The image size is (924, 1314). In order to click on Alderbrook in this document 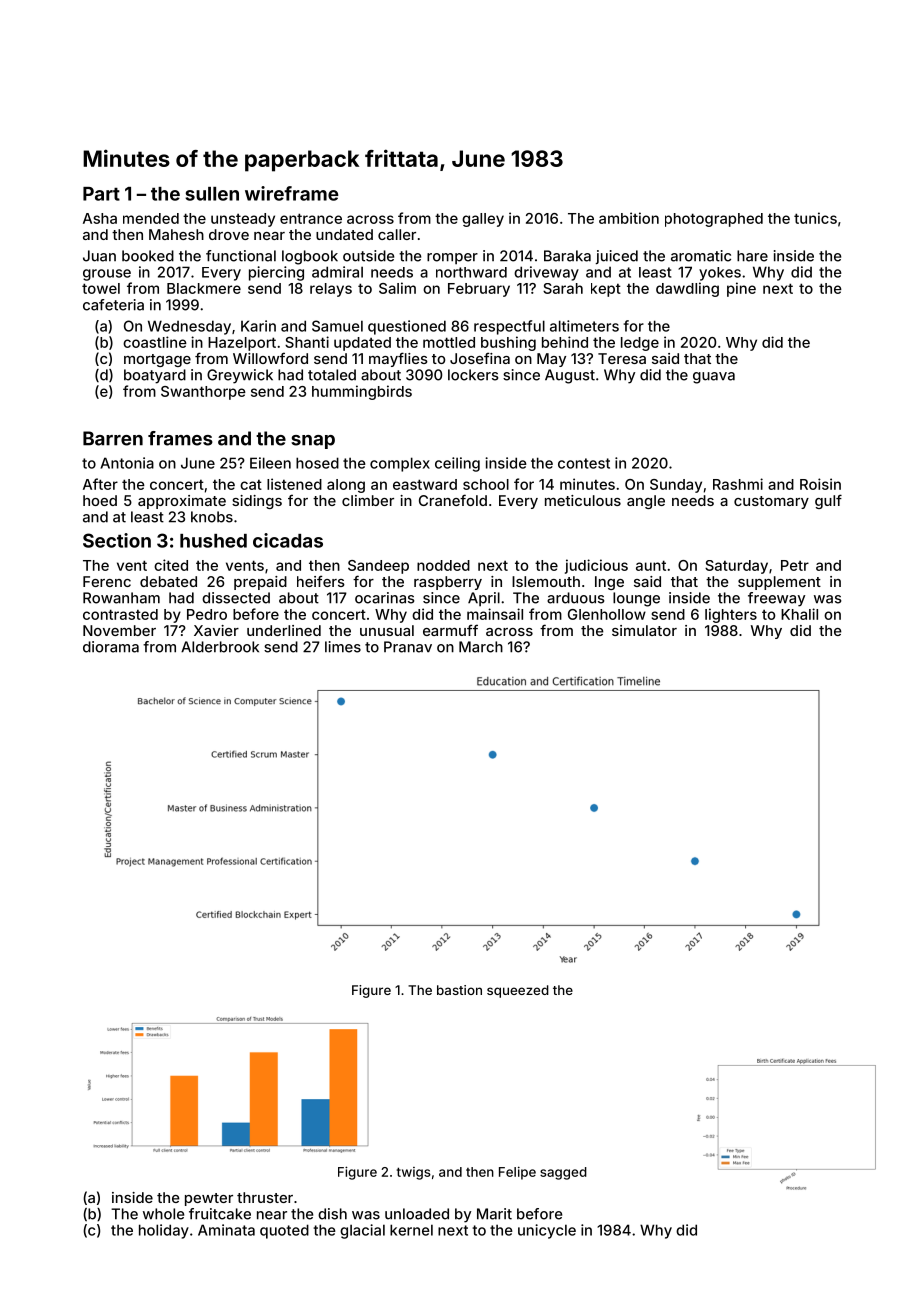, I will do `click(220, 647)`.
